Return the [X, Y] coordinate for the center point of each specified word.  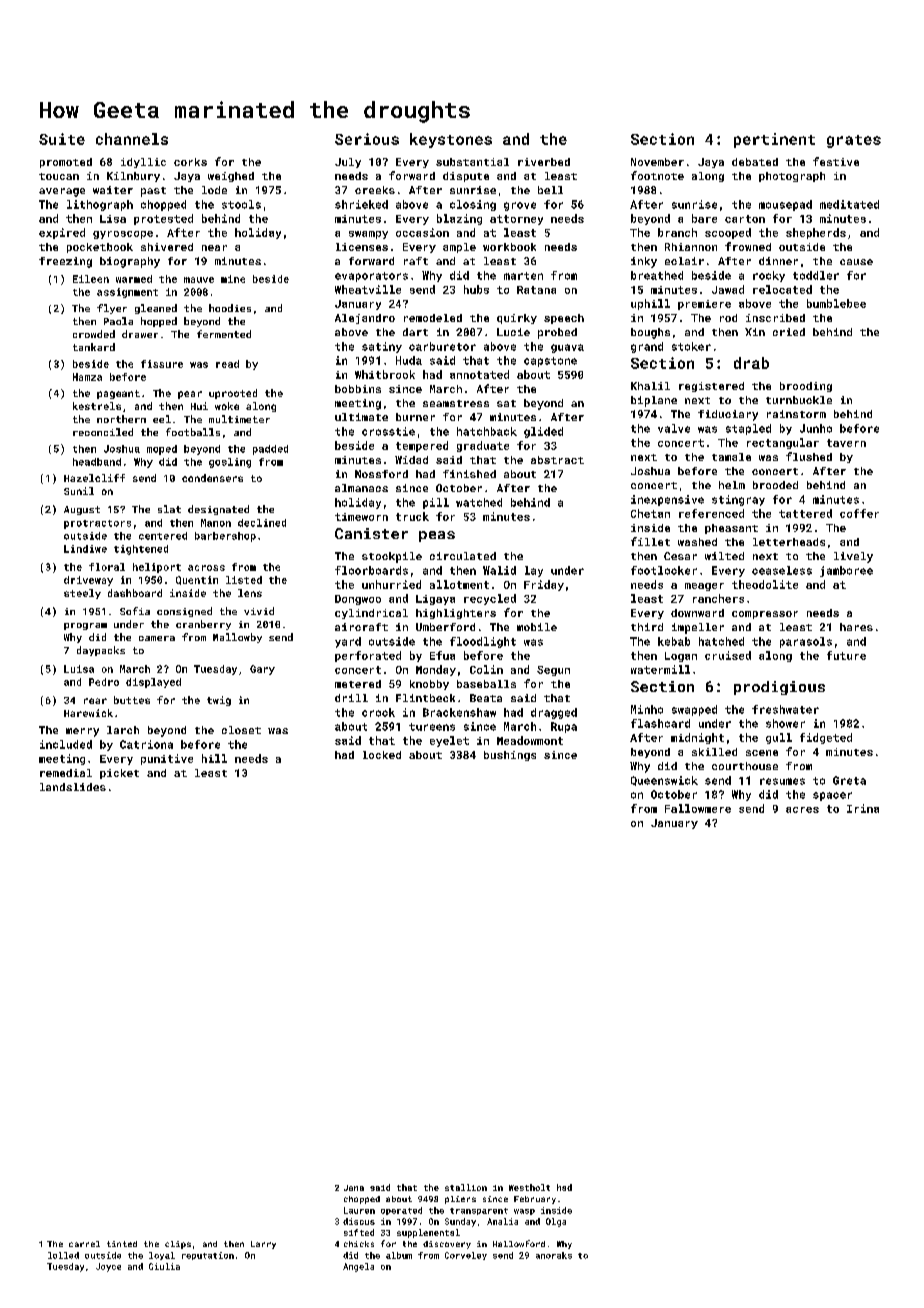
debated [755, 162]
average [62, 192]
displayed [153, 683]
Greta [849, 780]
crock [378, 712]
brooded [775, 485]
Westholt [529, 1187]
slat [169, 509]
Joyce [108, 1267]
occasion [422, 232]
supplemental [428, 1233]
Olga [556, 1222]
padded [270, 450]
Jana [354, 1188]
